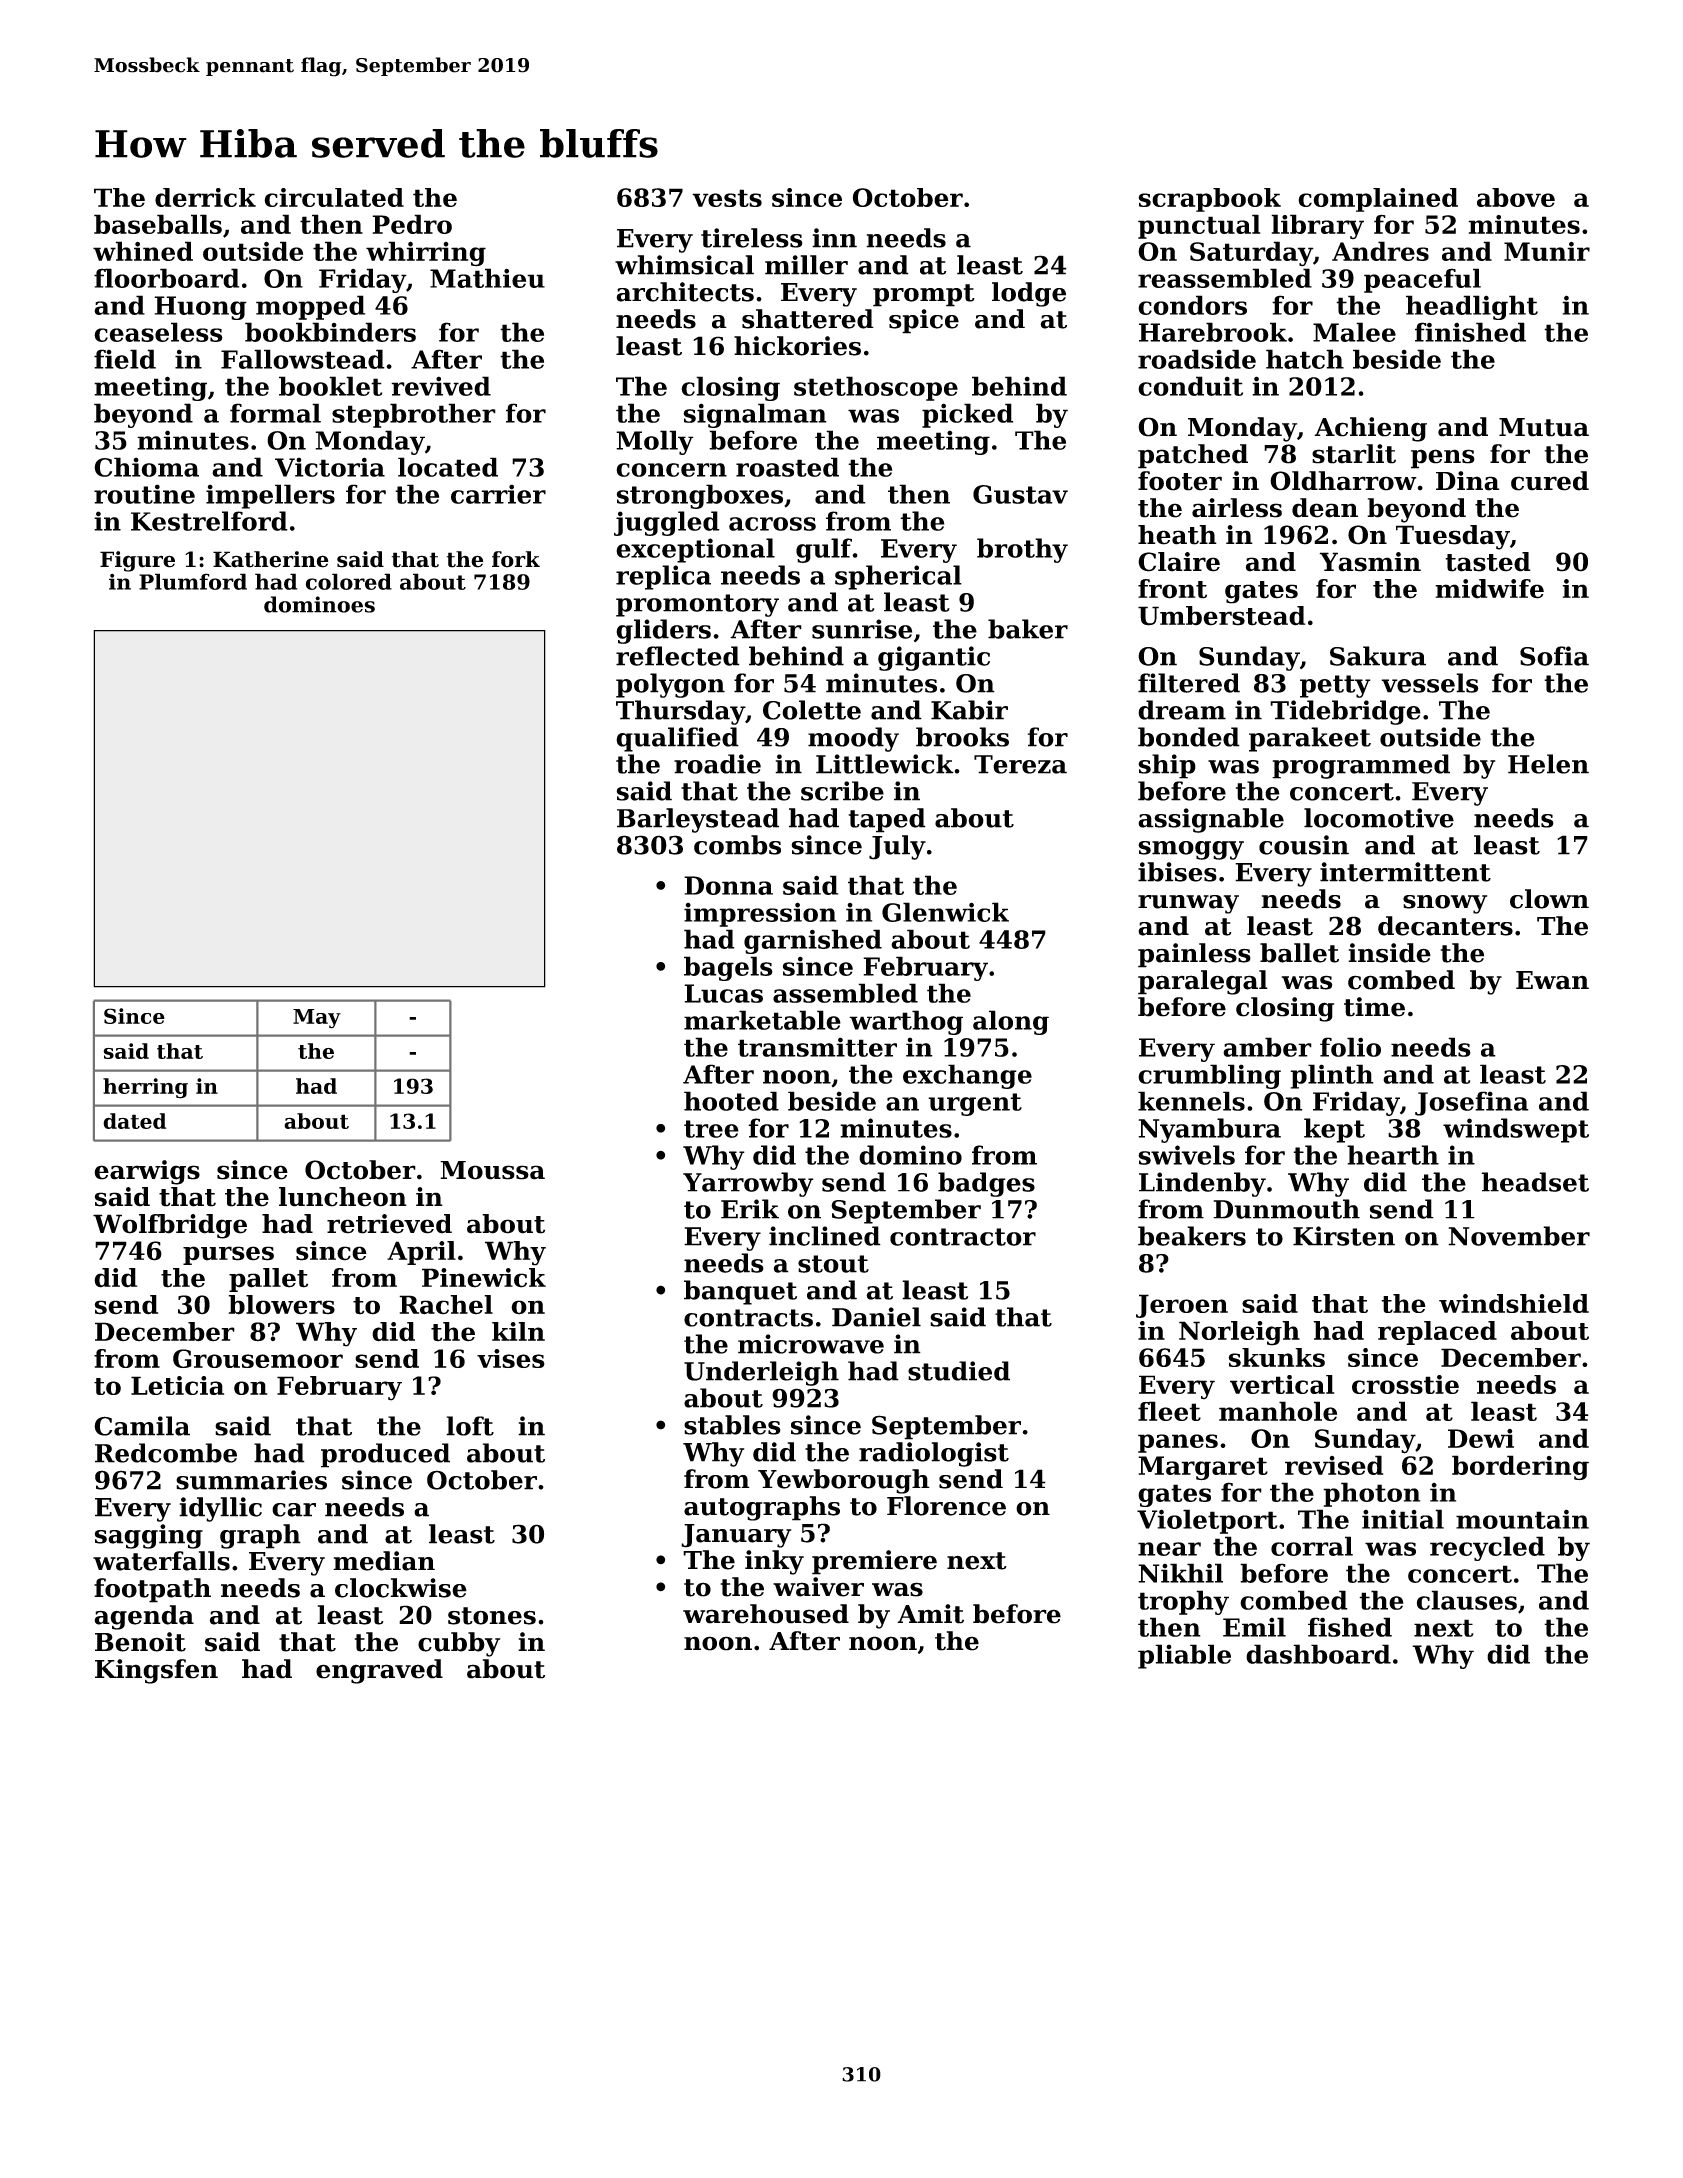 This image has height=2178, width=1683. I want to click on vests, so click(727, 198).
